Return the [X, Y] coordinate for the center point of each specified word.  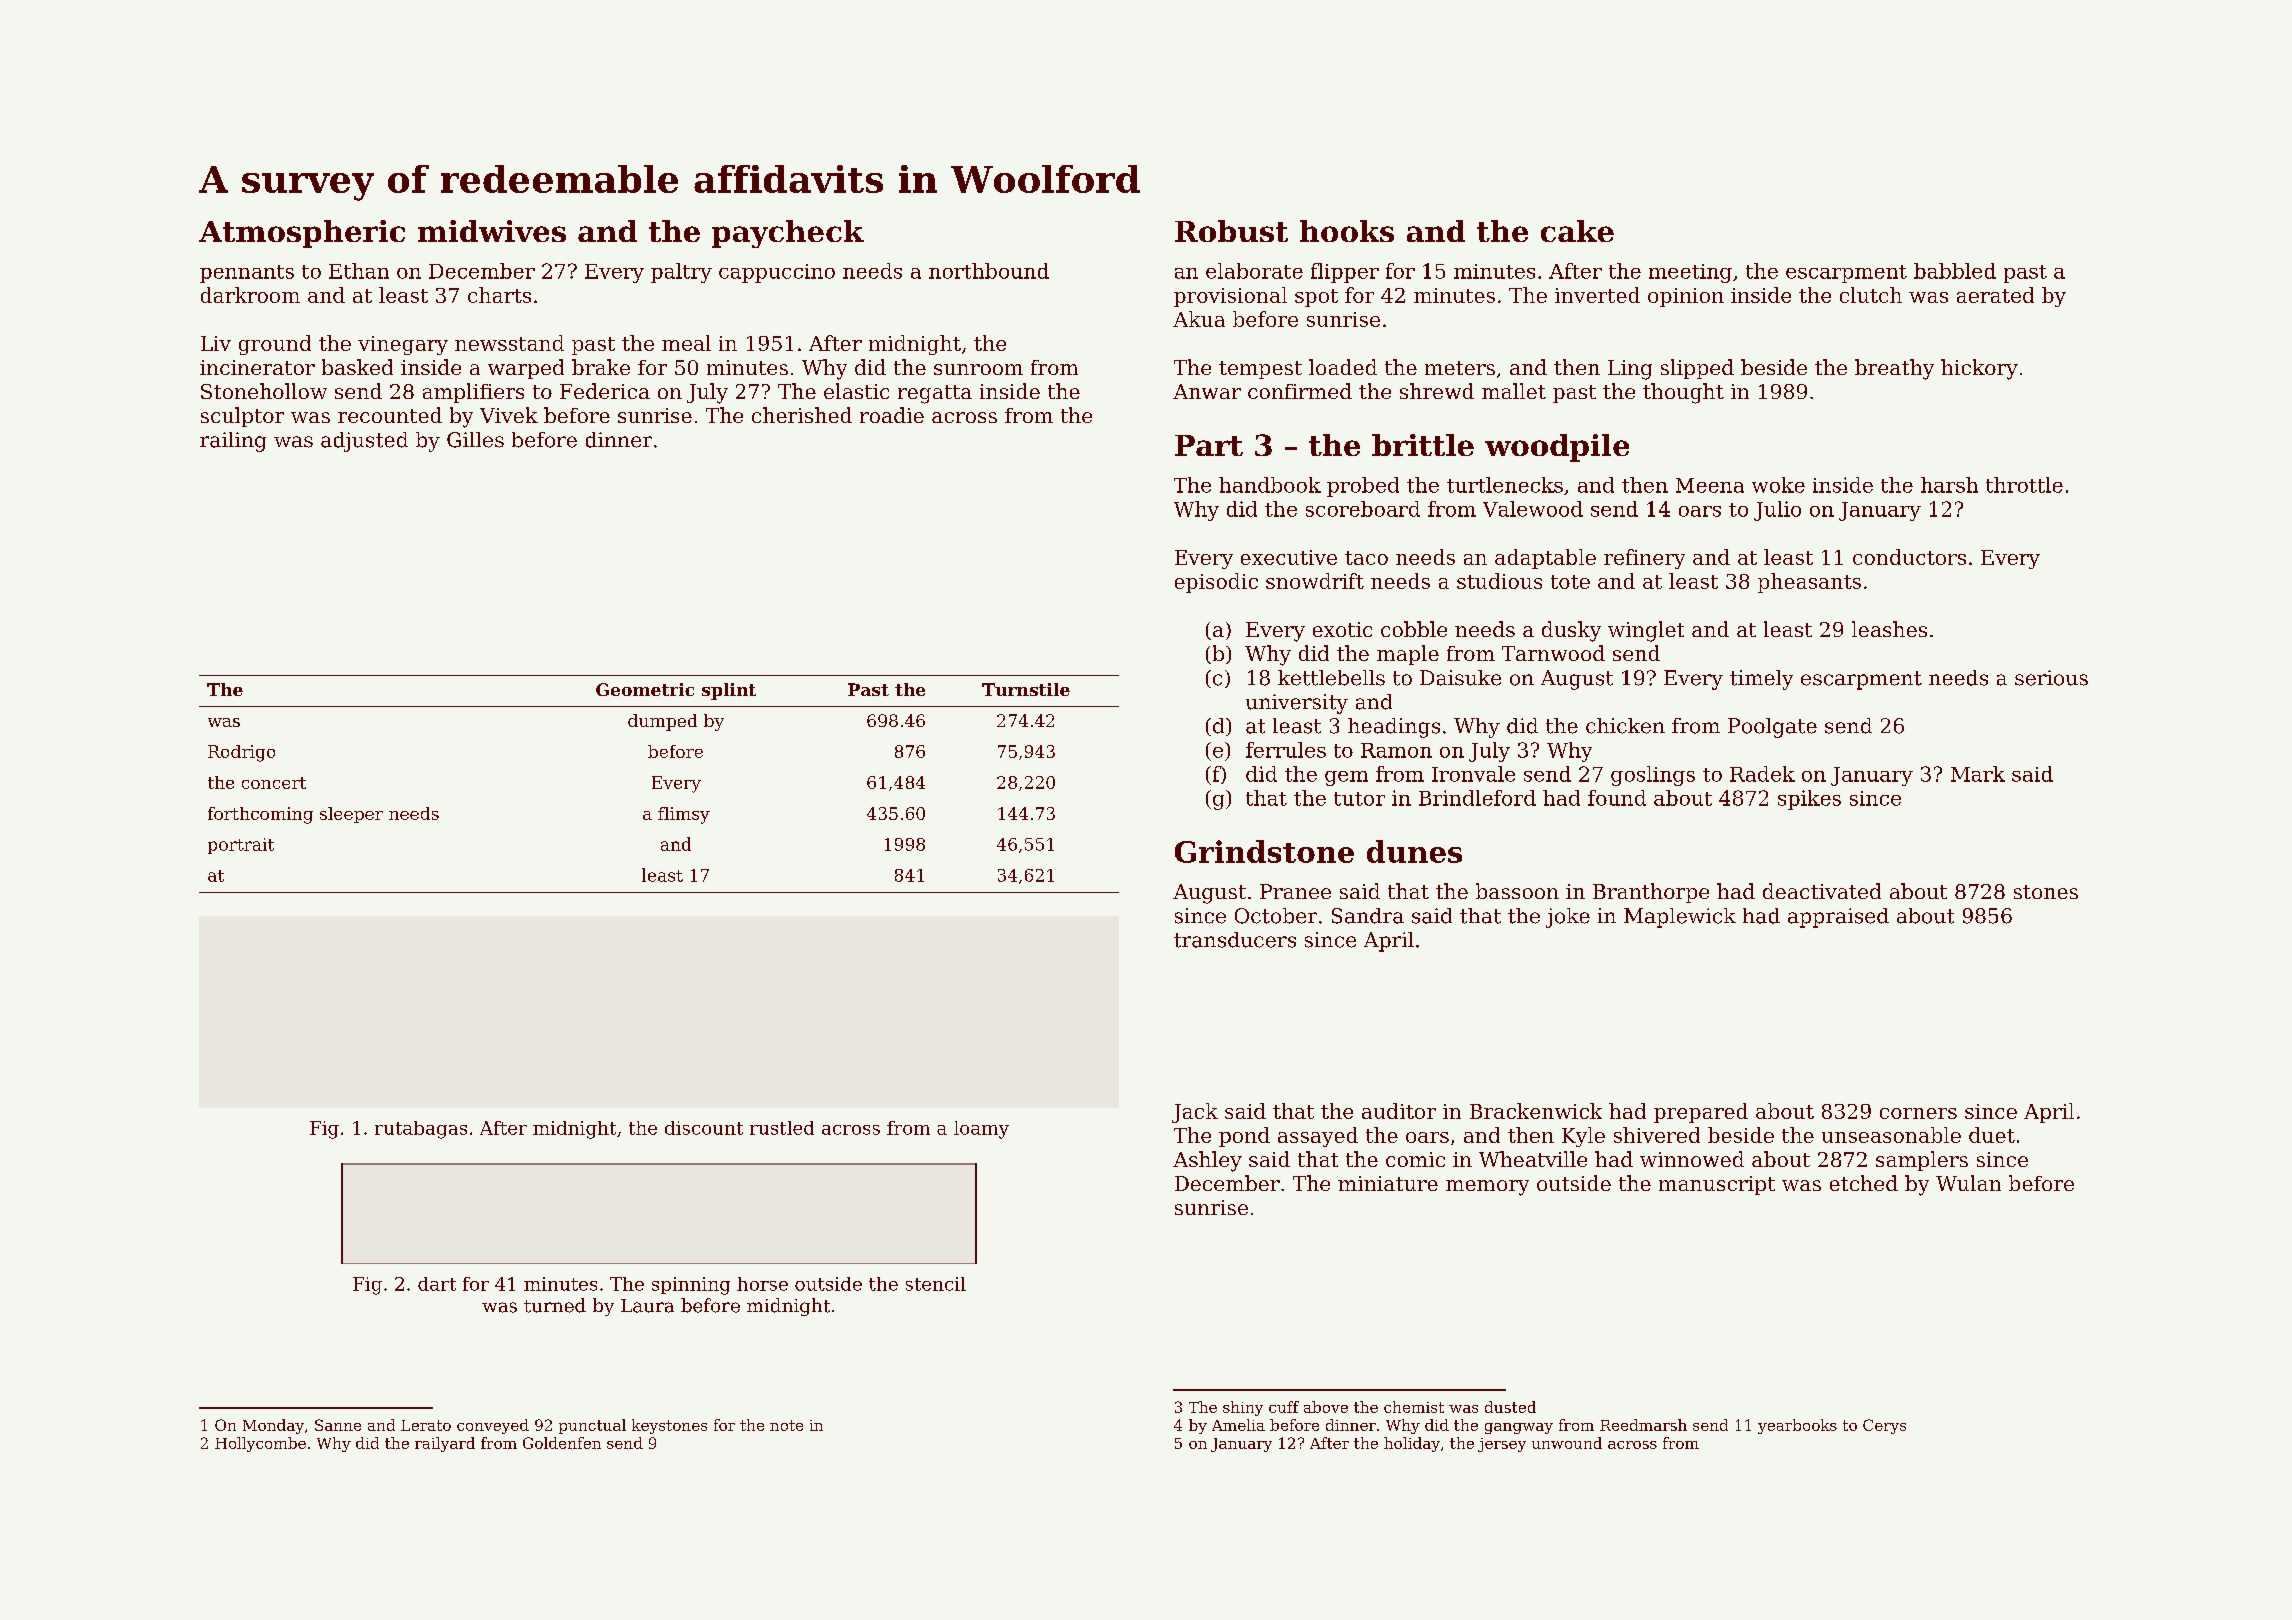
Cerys [1884, 1426]
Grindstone [1264, 851]
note [786, 1425]
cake [1577, 231]
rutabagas [421, 1130]
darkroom [250, 295]
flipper [1345, 273]
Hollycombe [260, 1444]
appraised [1838, 918]
